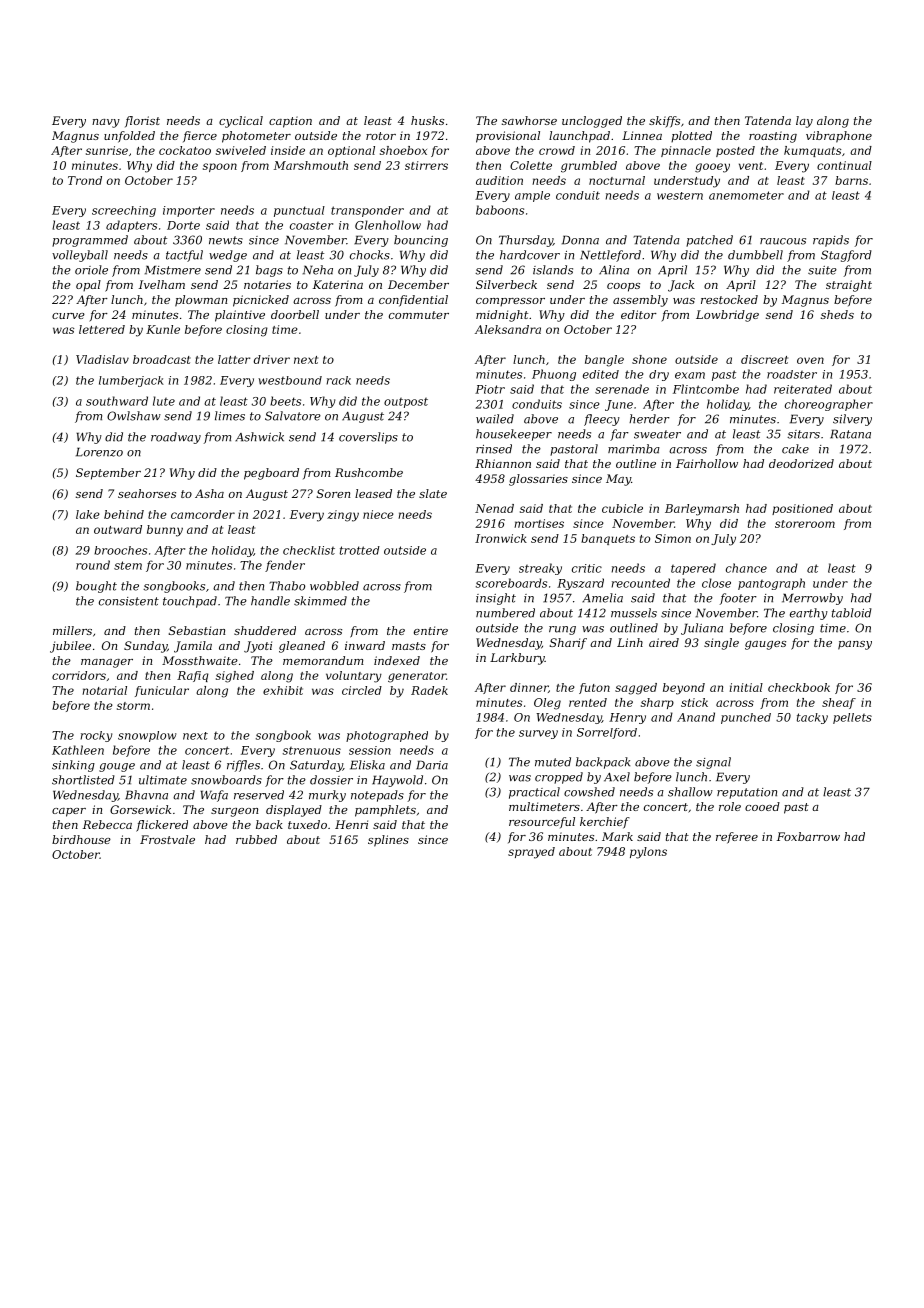 The image size is (924, 1308). I want to click on leased, so click(373, 493).
